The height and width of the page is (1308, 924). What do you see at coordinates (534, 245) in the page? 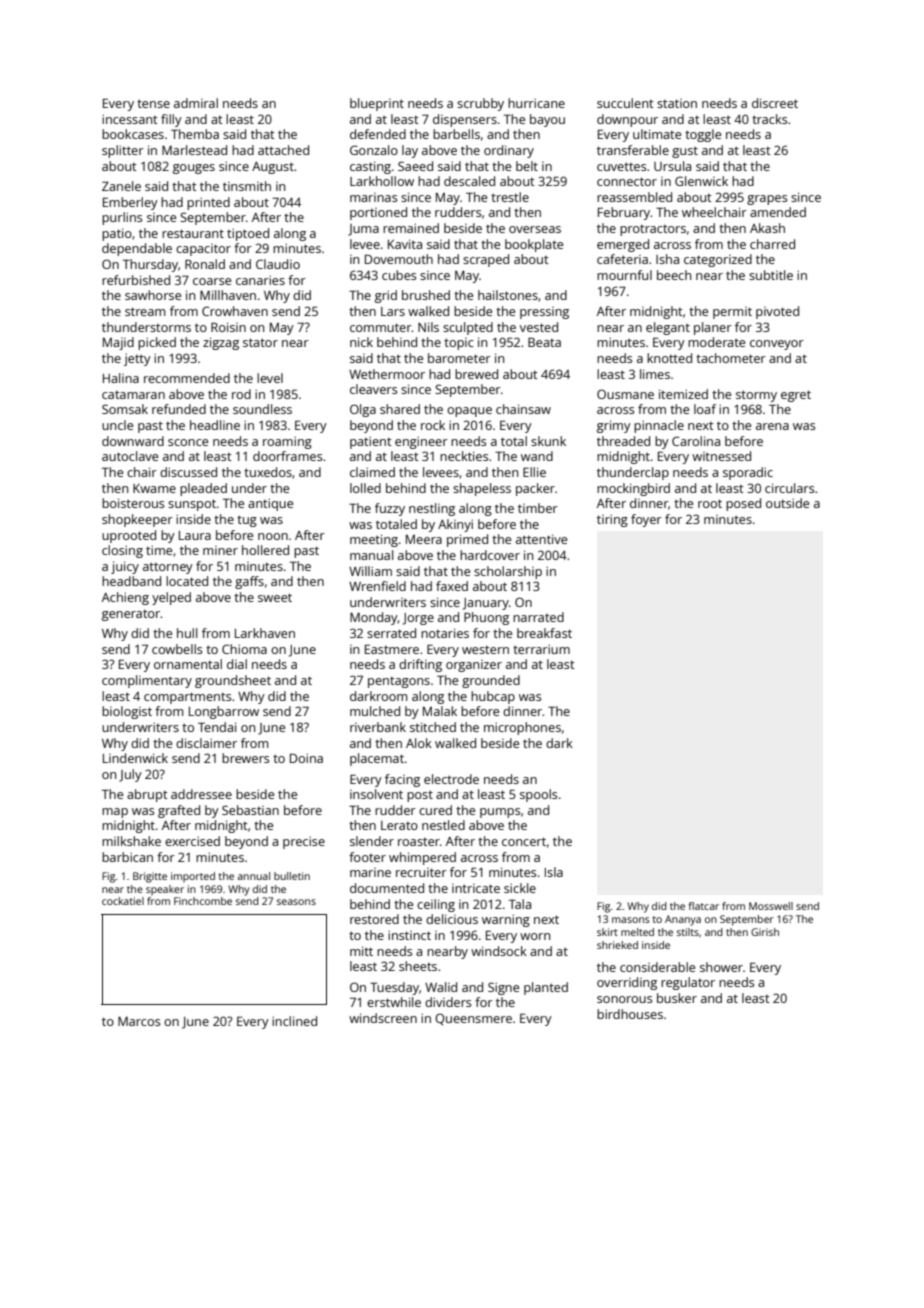
I see `bookplate` at bounding box center [534, 245].
